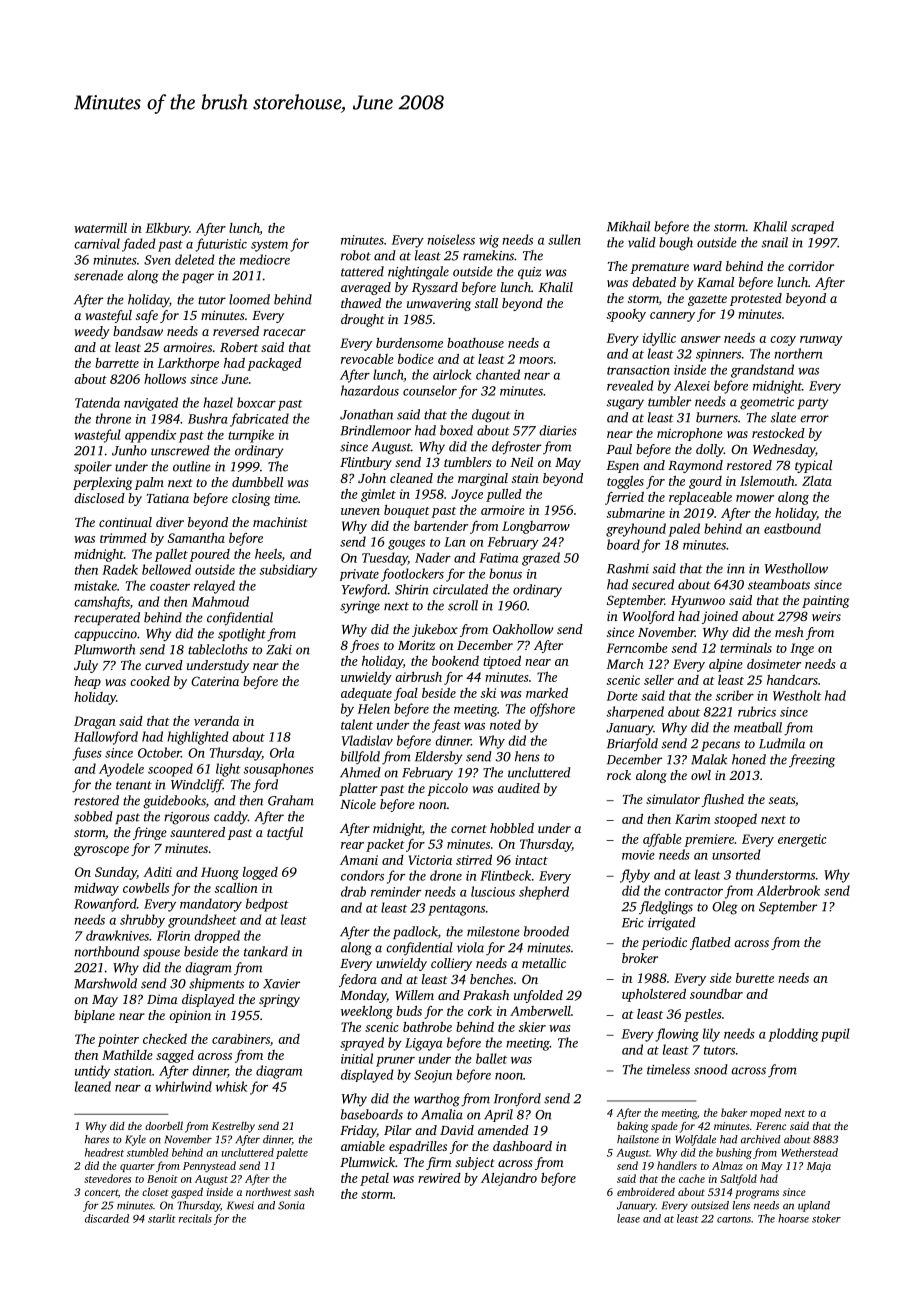 The height and width of the screenshot is (1308, 924). Describe the element at coordinates (519, 788) in the screenshot. I see `audited` at that location.
